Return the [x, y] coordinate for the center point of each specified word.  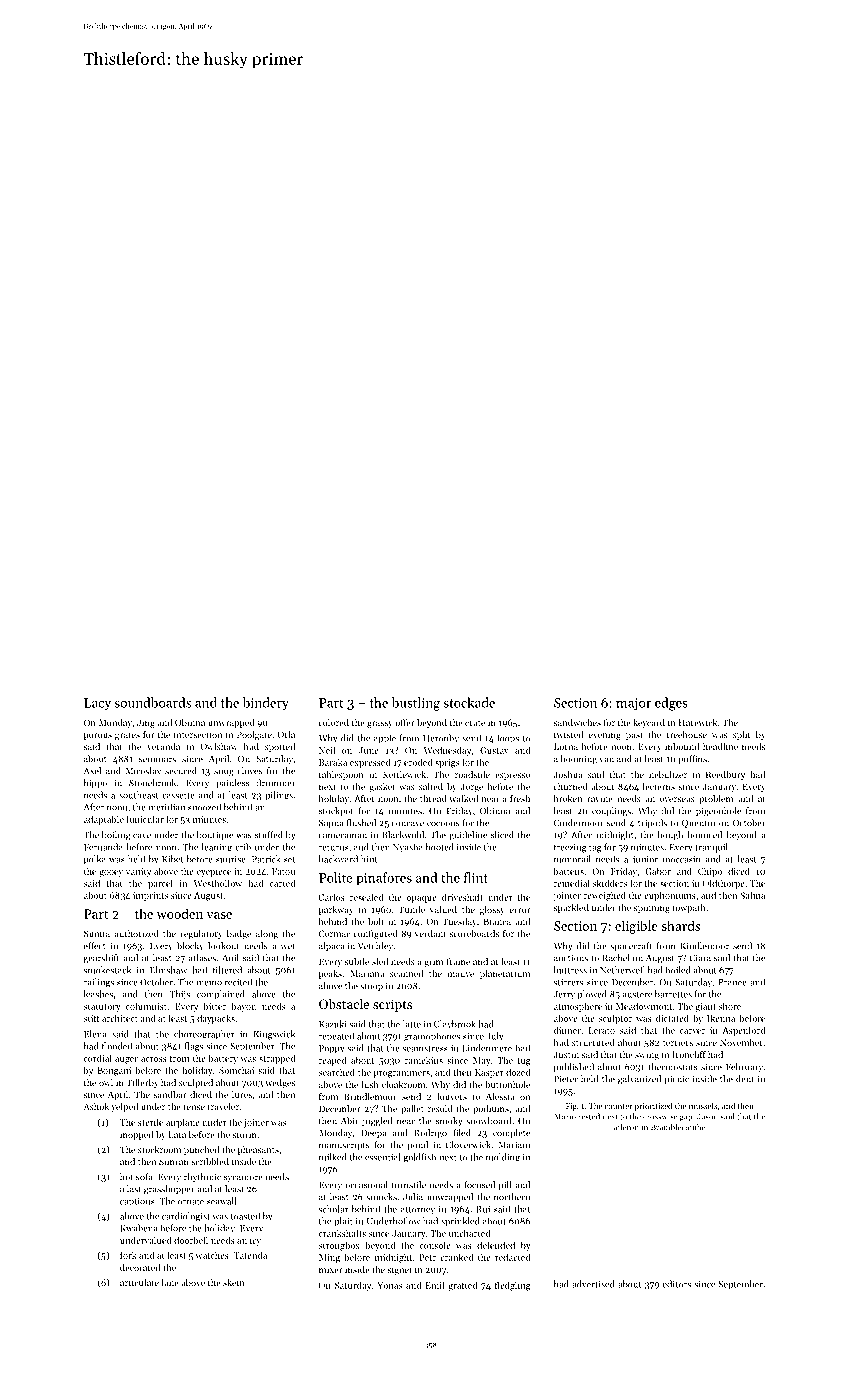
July [495, 1037]
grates [127, 736]
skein [234, 1282]
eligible [636, 927]
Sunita [97, 933]
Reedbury [725, 775]
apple [385, 739]
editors [677, 1284]
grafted [462, 1286]
